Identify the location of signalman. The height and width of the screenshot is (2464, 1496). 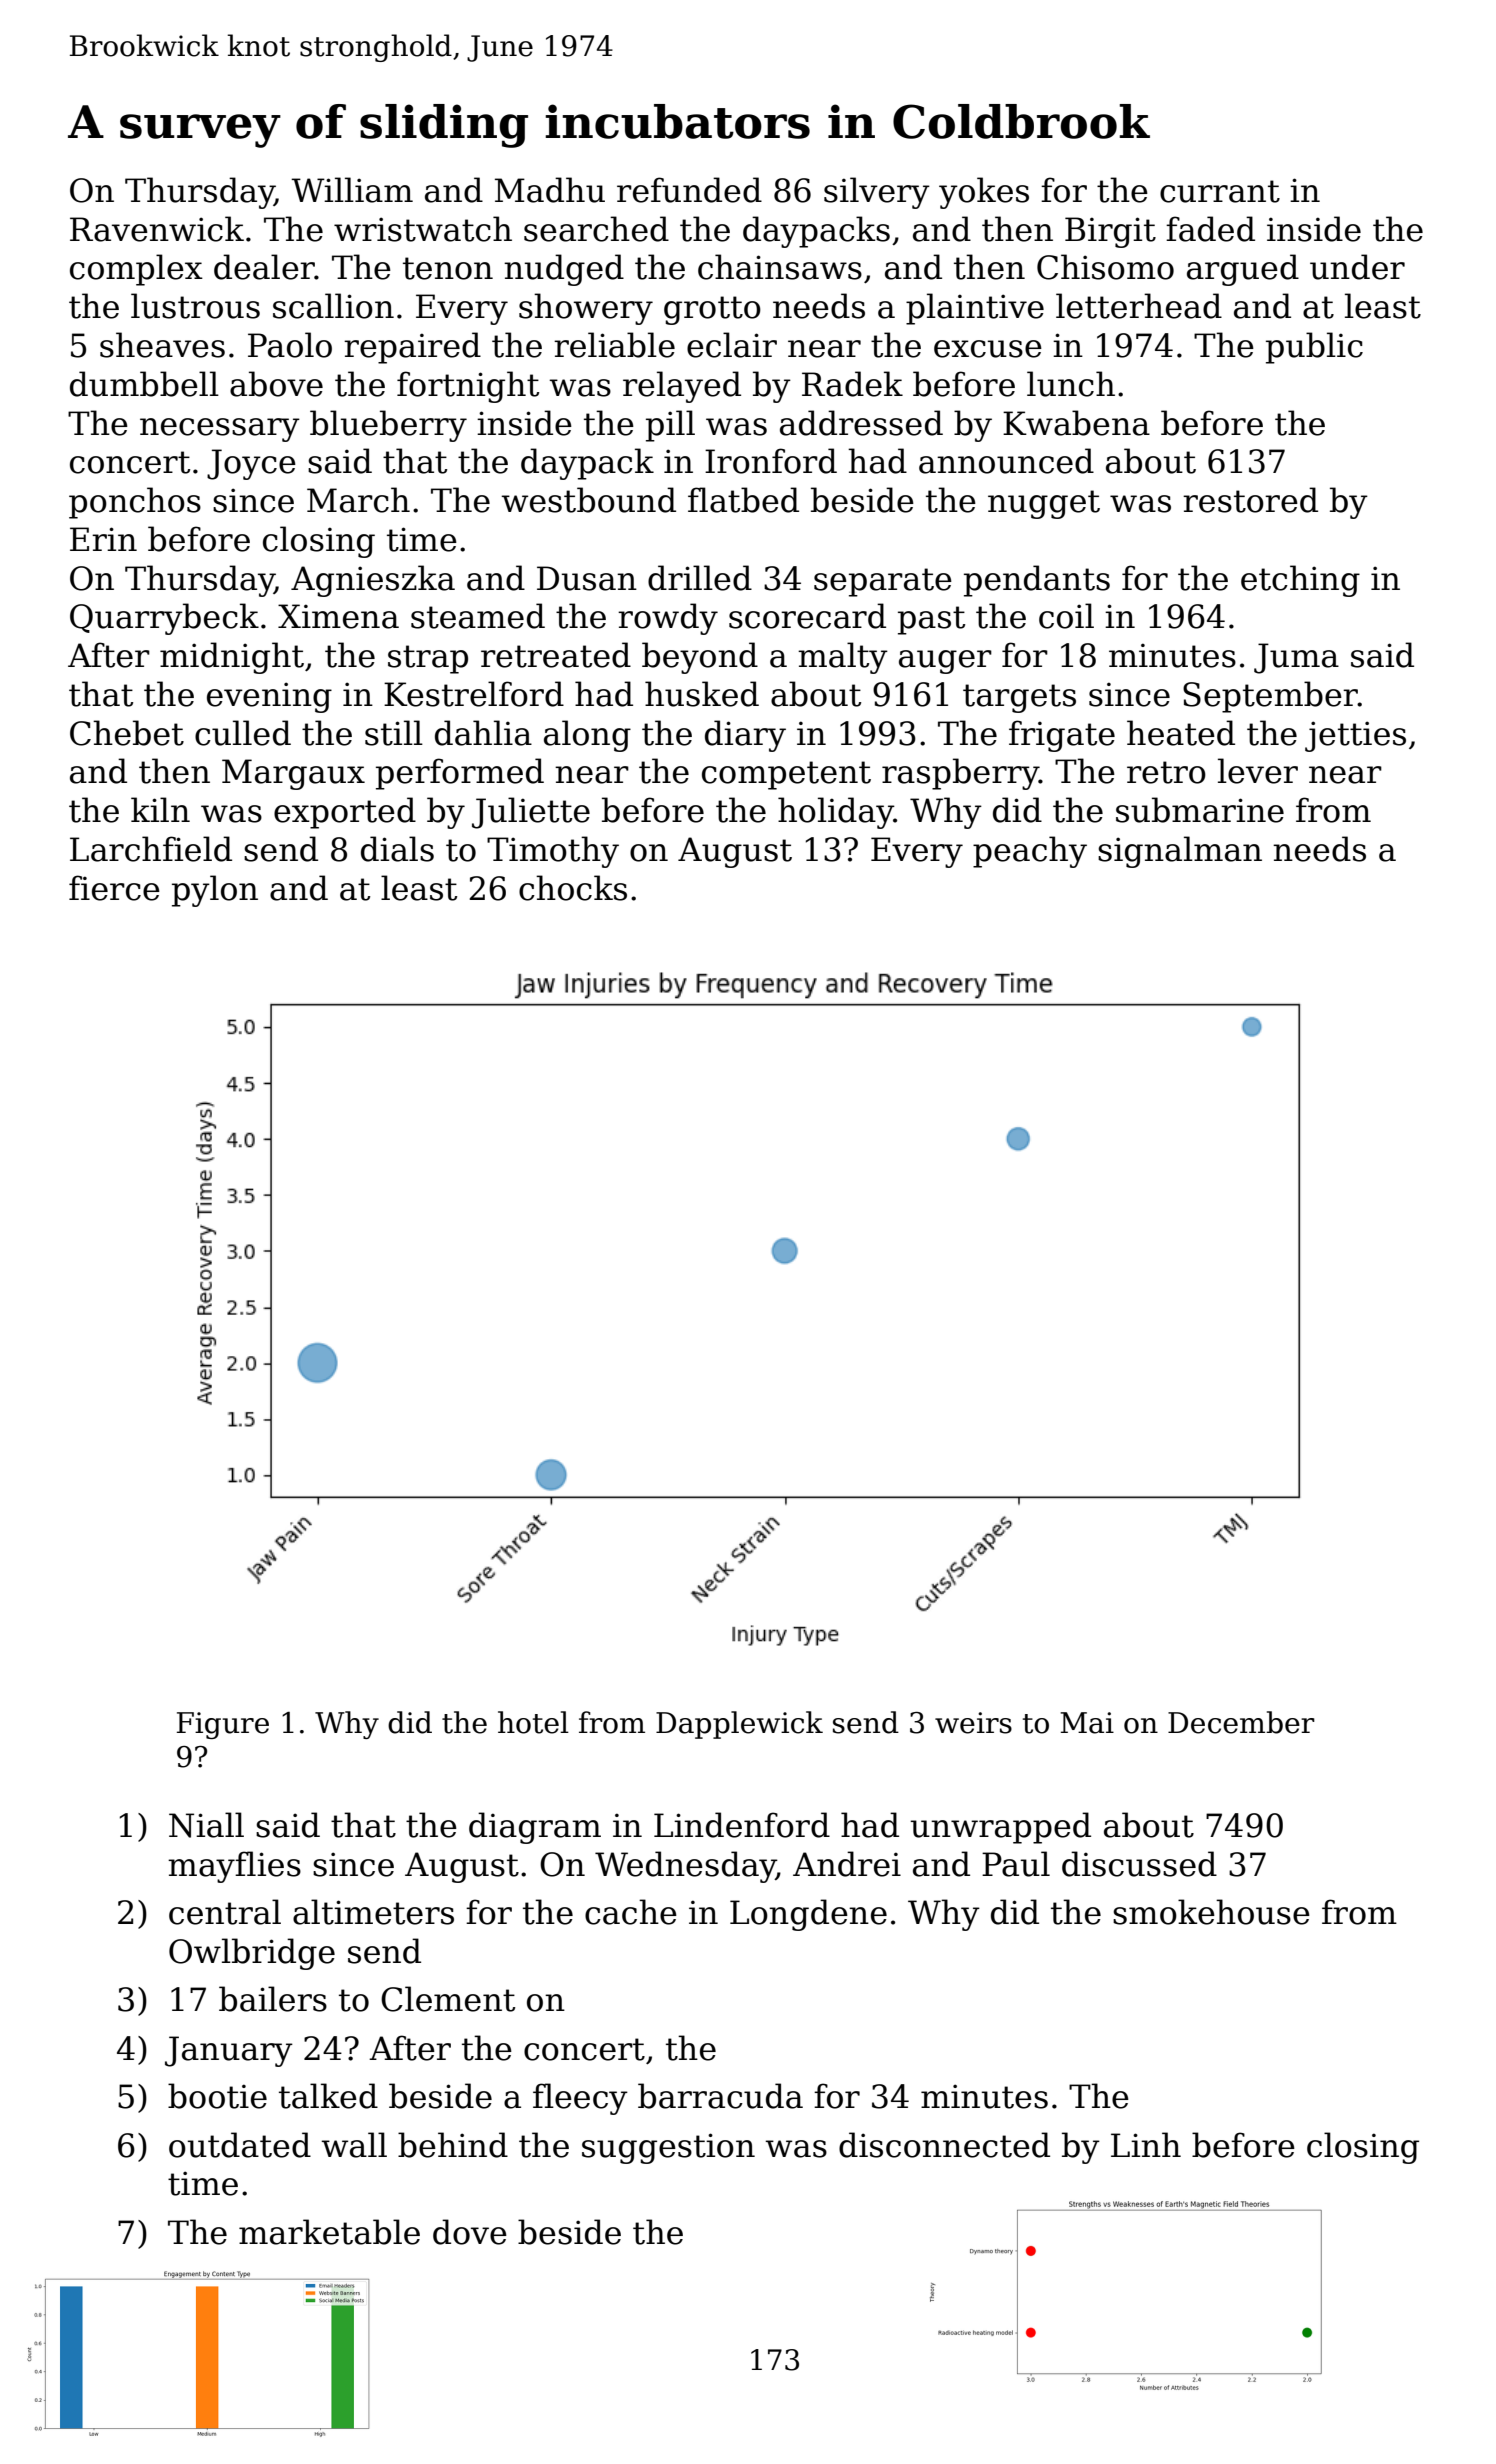
(1180, 852).
